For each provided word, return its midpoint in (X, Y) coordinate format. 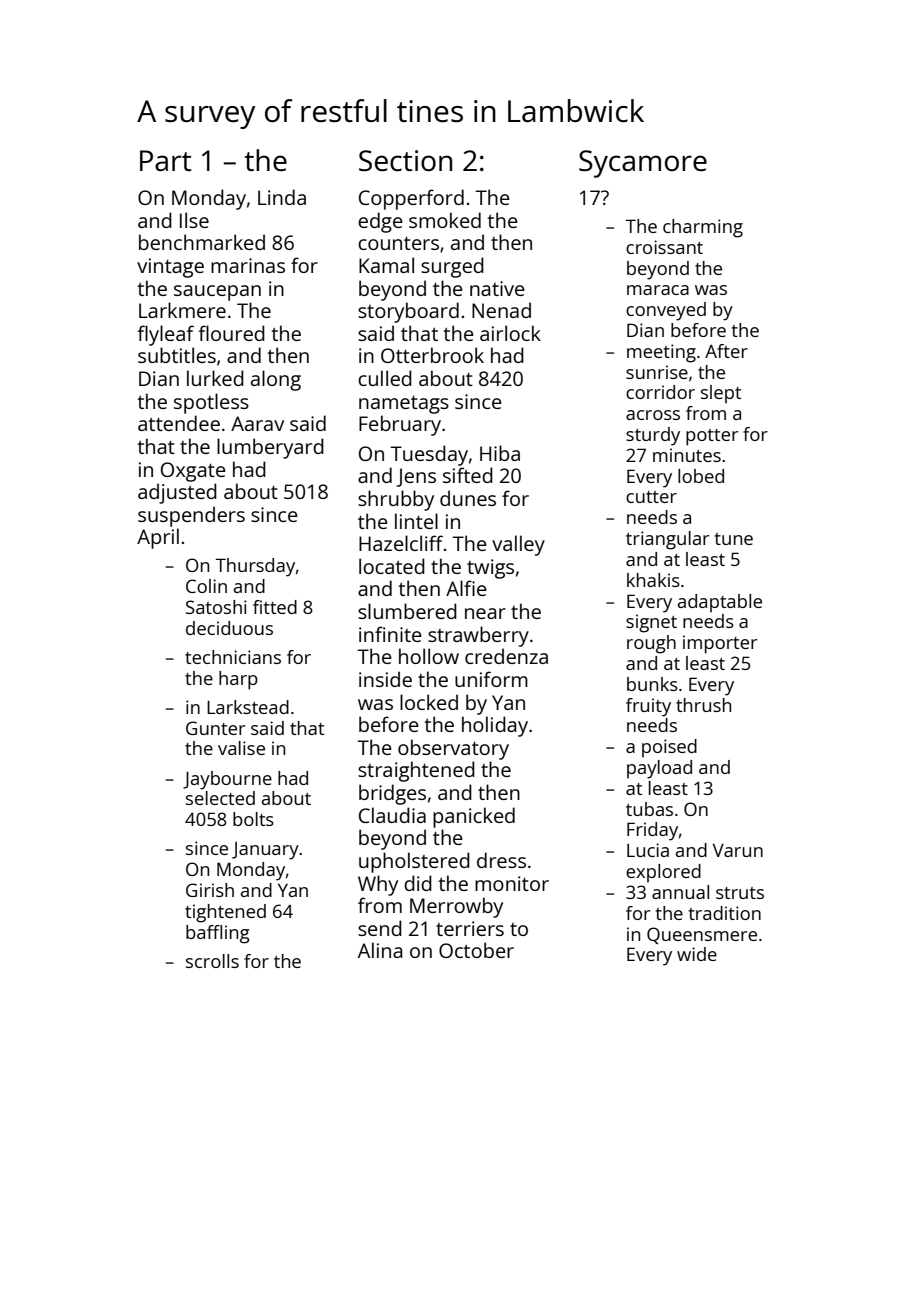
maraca (658, 290)
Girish (210, 890)
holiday (495, 726)
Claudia (392, 815)
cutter (651, 497)
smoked (445, 220)
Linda (282, 197)
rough (651, 644)
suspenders (191, 516)
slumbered (407, 611)
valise (241, 748)
